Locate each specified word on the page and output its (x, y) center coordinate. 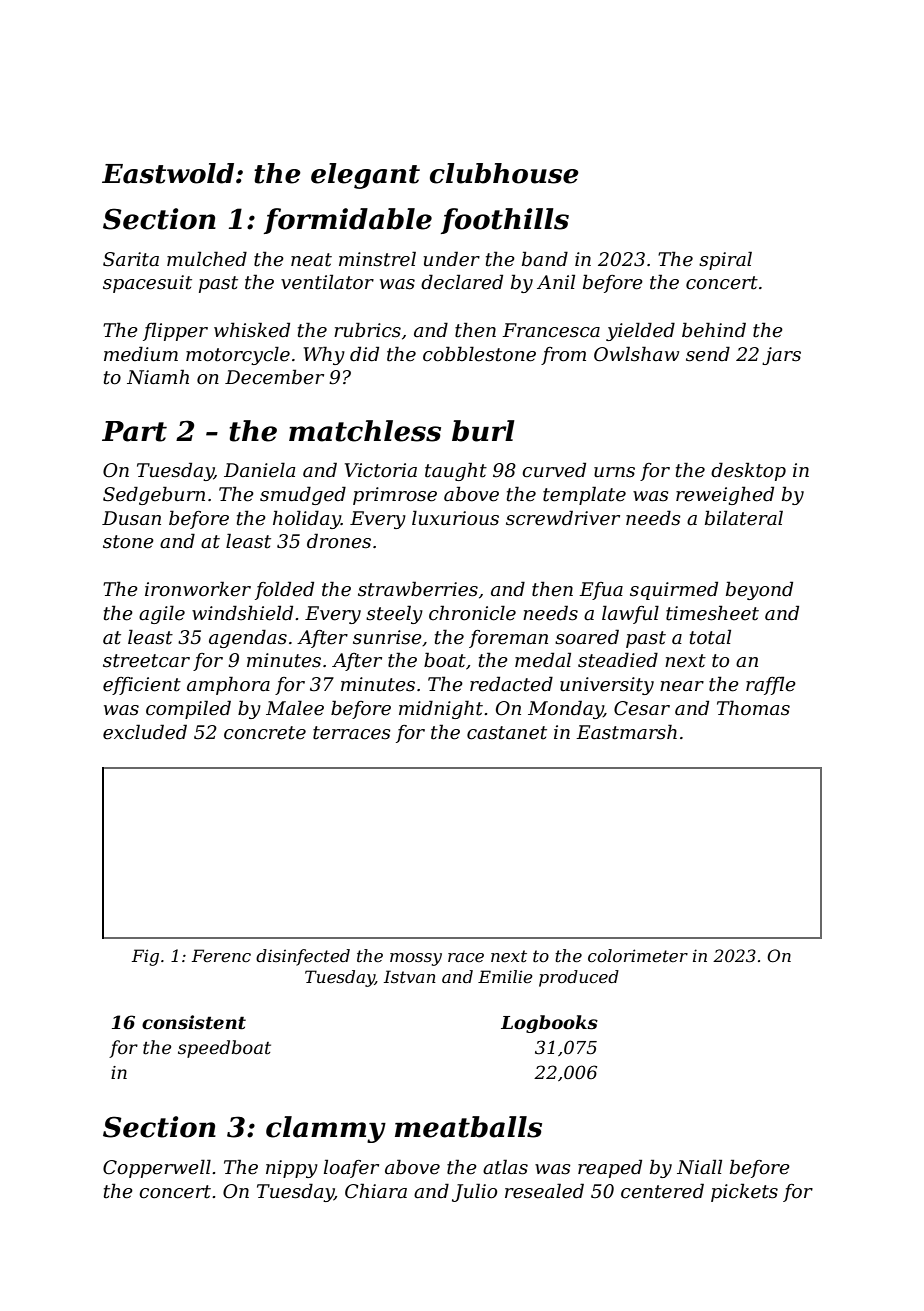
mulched (207, 259)
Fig (145, 957)
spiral (725, 260)
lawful (630, 614)
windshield (242, 613)
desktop (748, 471)
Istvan (410, 976)
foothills (505, 221)
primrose (395, 496)
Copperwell (157, 1168)
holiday (307, 519)
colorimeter (638, 955)
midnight (441, 709)
